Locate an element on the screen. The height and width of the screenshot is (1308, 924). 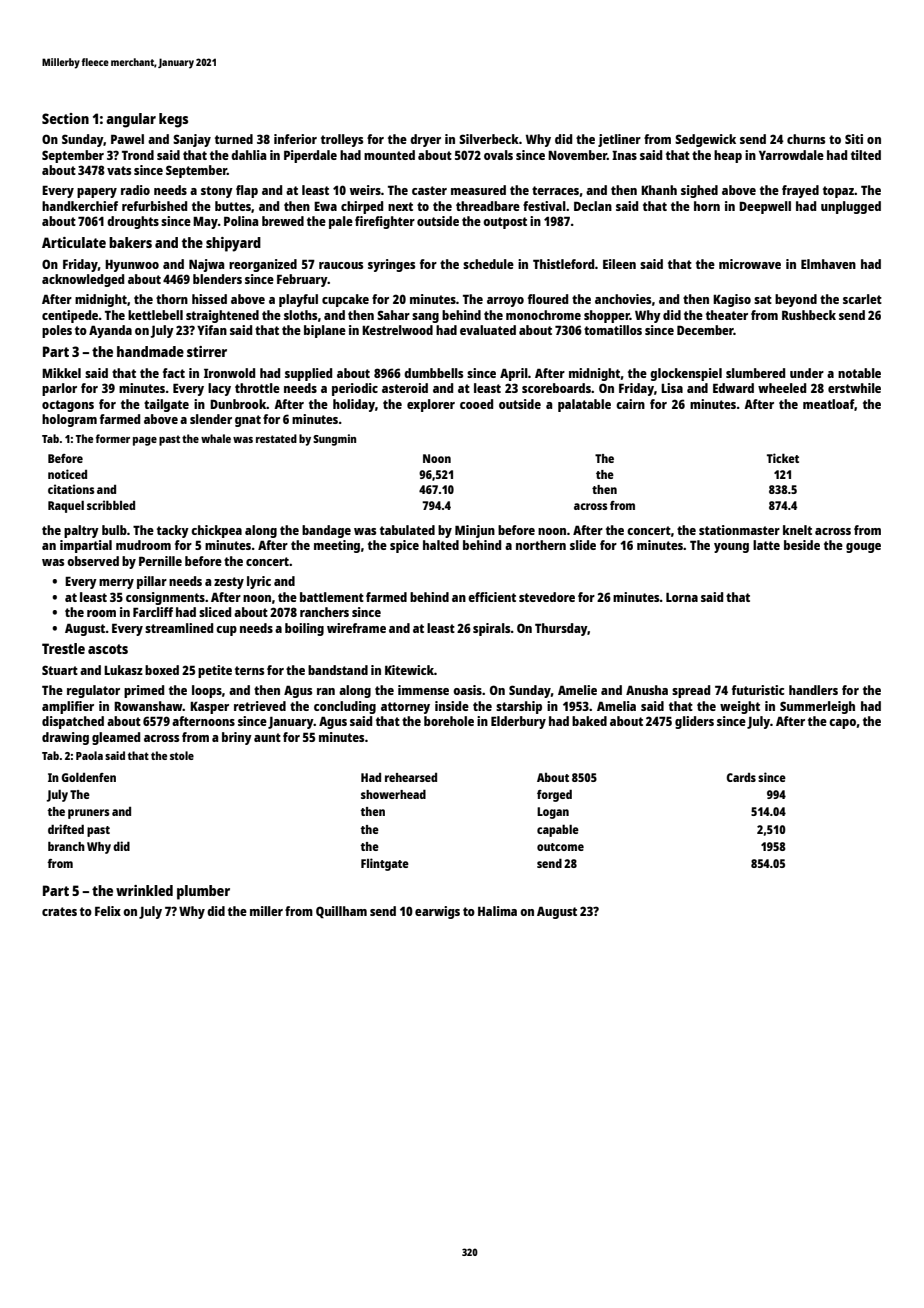
Sedgewick is located at coordinates (705, 140).
